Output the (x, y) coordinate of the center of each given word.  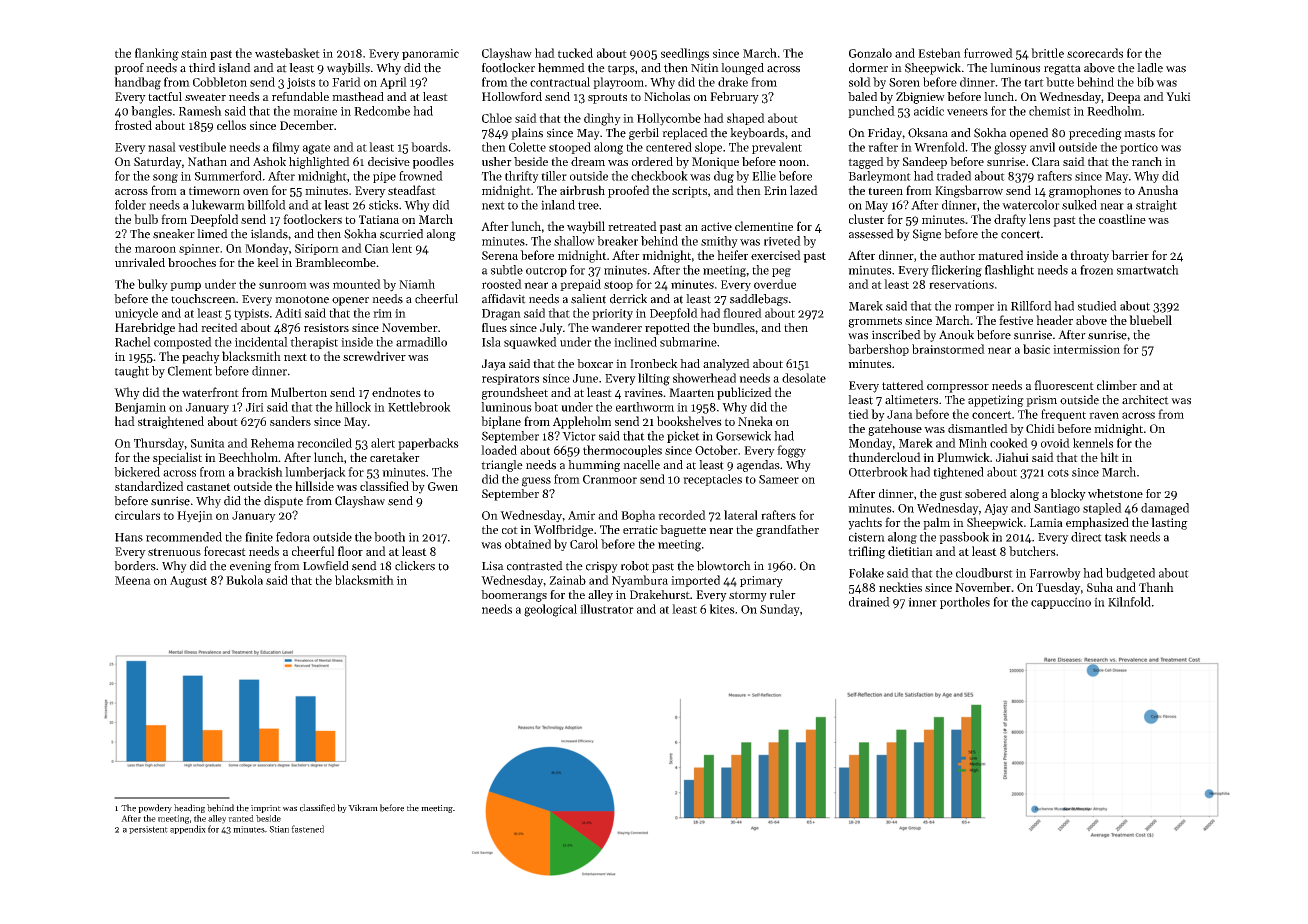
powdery (155, 808)
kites (722, 609)
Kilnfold (1129, 602)
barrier (1130, 255)
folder (130, 205)
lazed (804, 190)
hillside (314, 486)
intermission (1086, 349)
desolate (804, 378)
